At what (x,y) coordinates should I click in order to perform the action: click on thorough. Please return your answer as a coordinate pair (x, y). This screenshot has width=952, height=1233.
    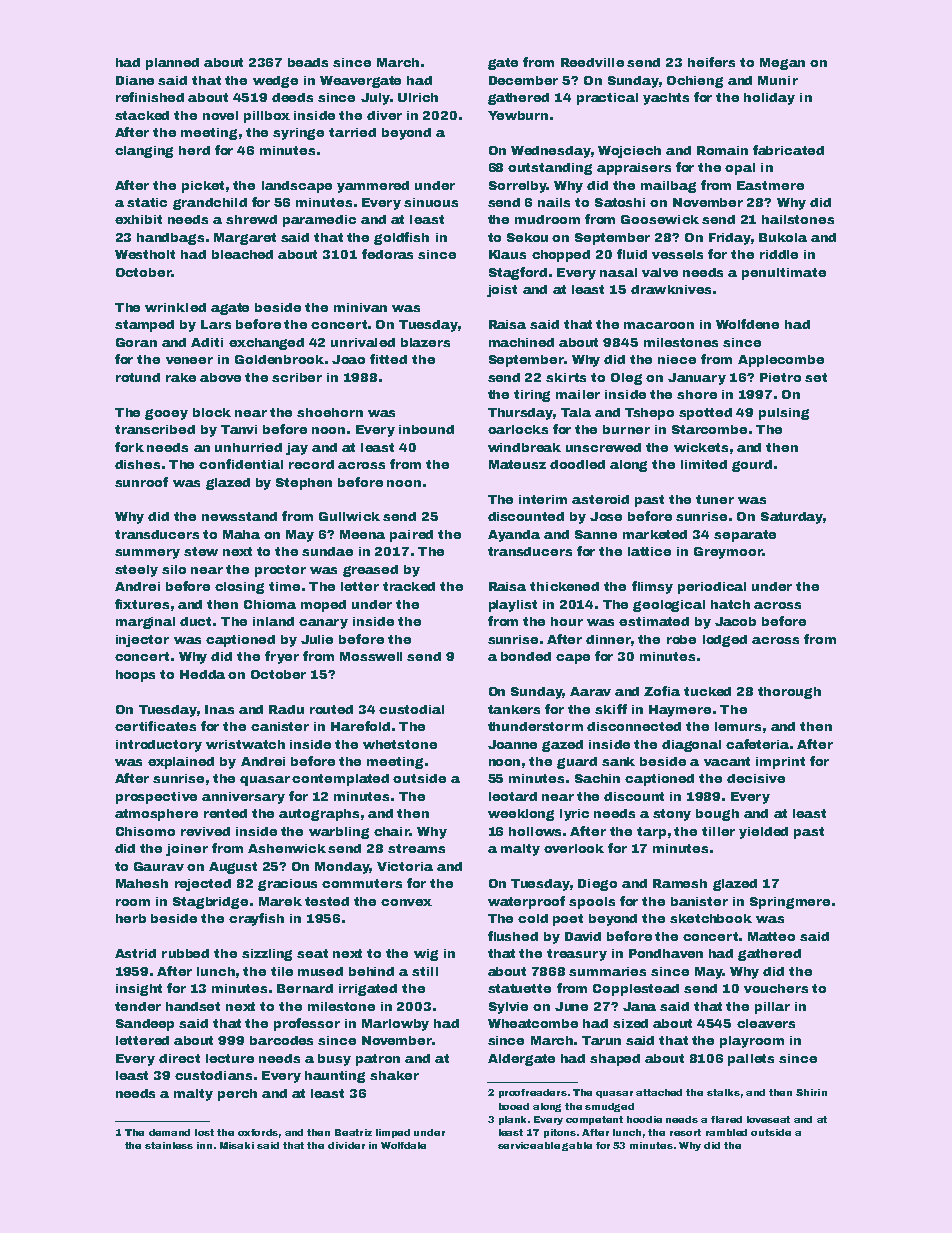
    Looking at the image, I should click on (789, 693).
